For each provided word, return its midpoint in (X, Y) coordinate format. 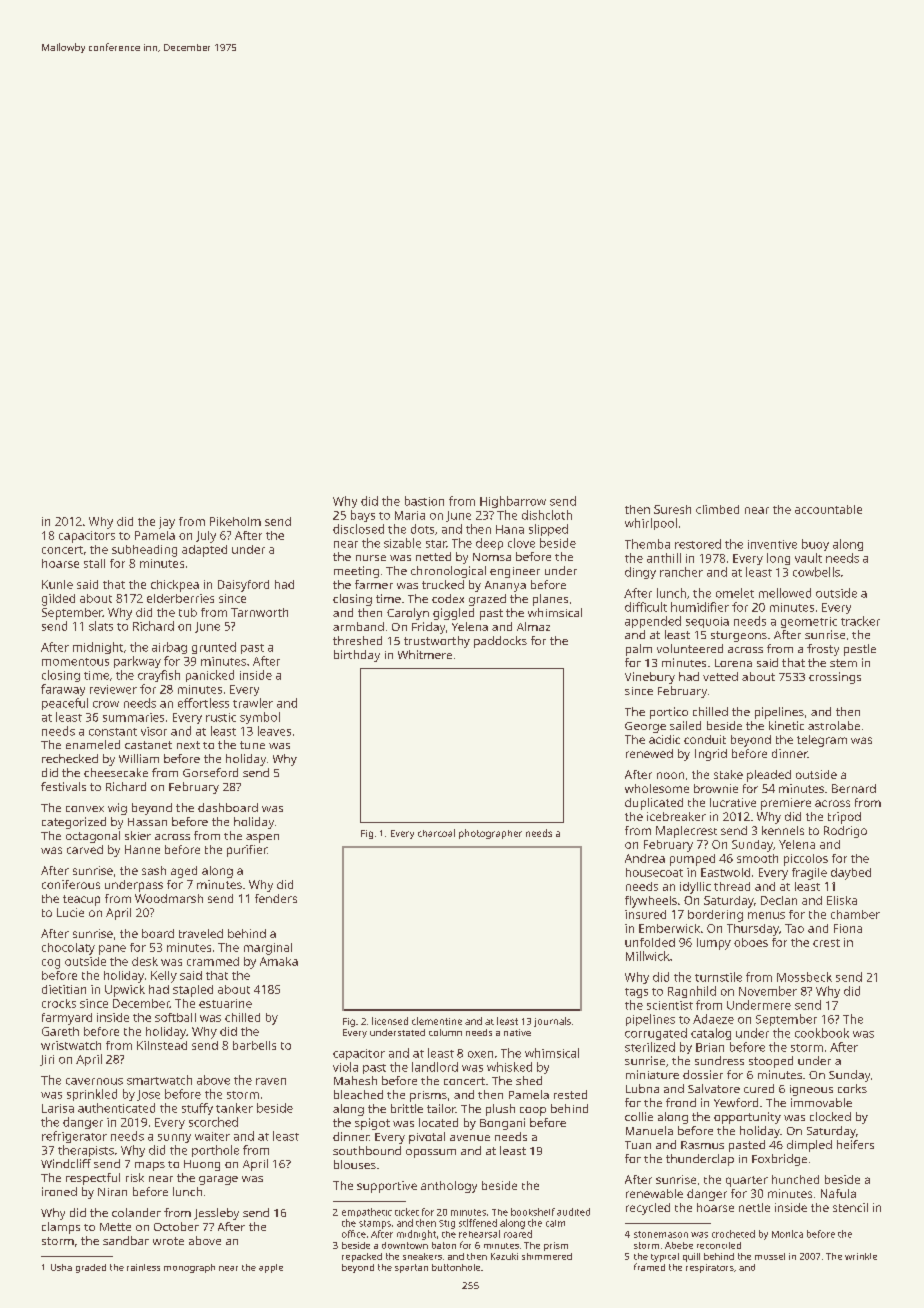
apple (271, 1268)
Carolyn (408, 614)
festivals (63, 786)
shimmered (547, 1256)
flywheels (651, 902)
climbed (717, 509)
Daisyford (243, 586)
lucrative (733, 802)
